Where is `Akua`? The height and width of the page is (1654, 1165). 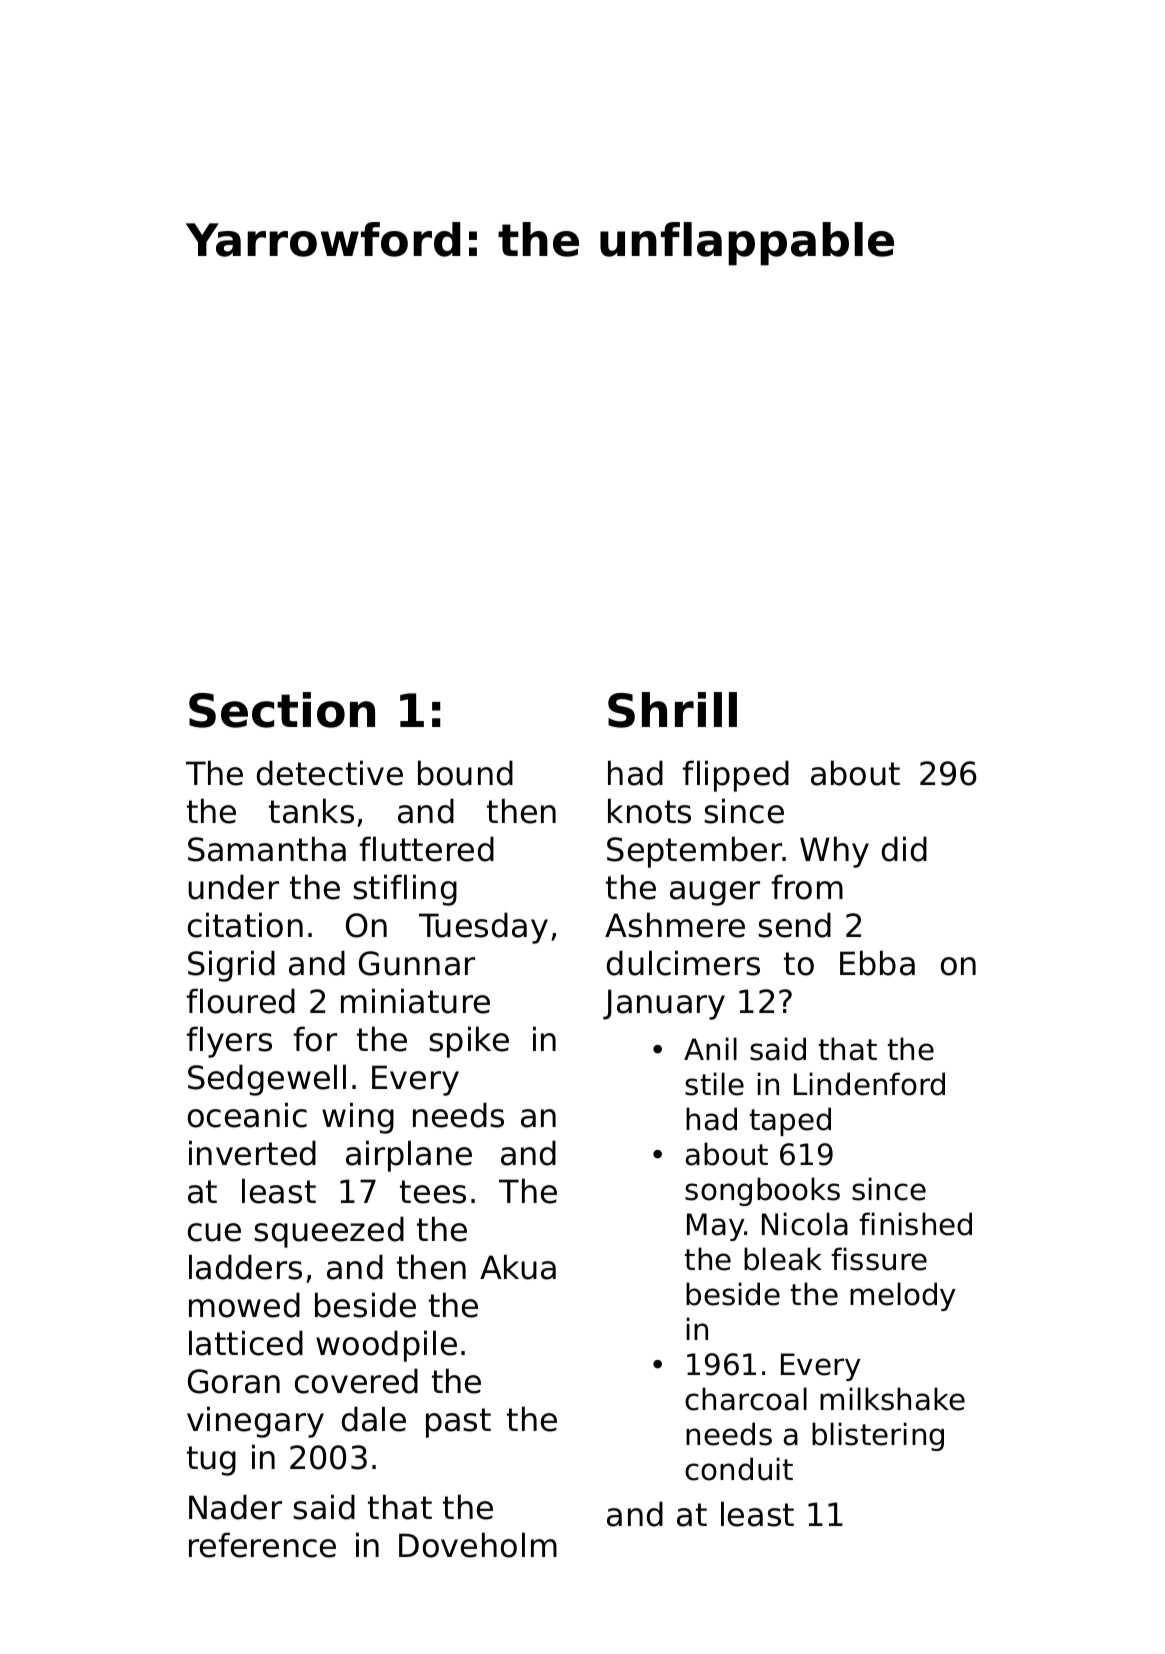
Akua is located at coordinates (518, 1267).
